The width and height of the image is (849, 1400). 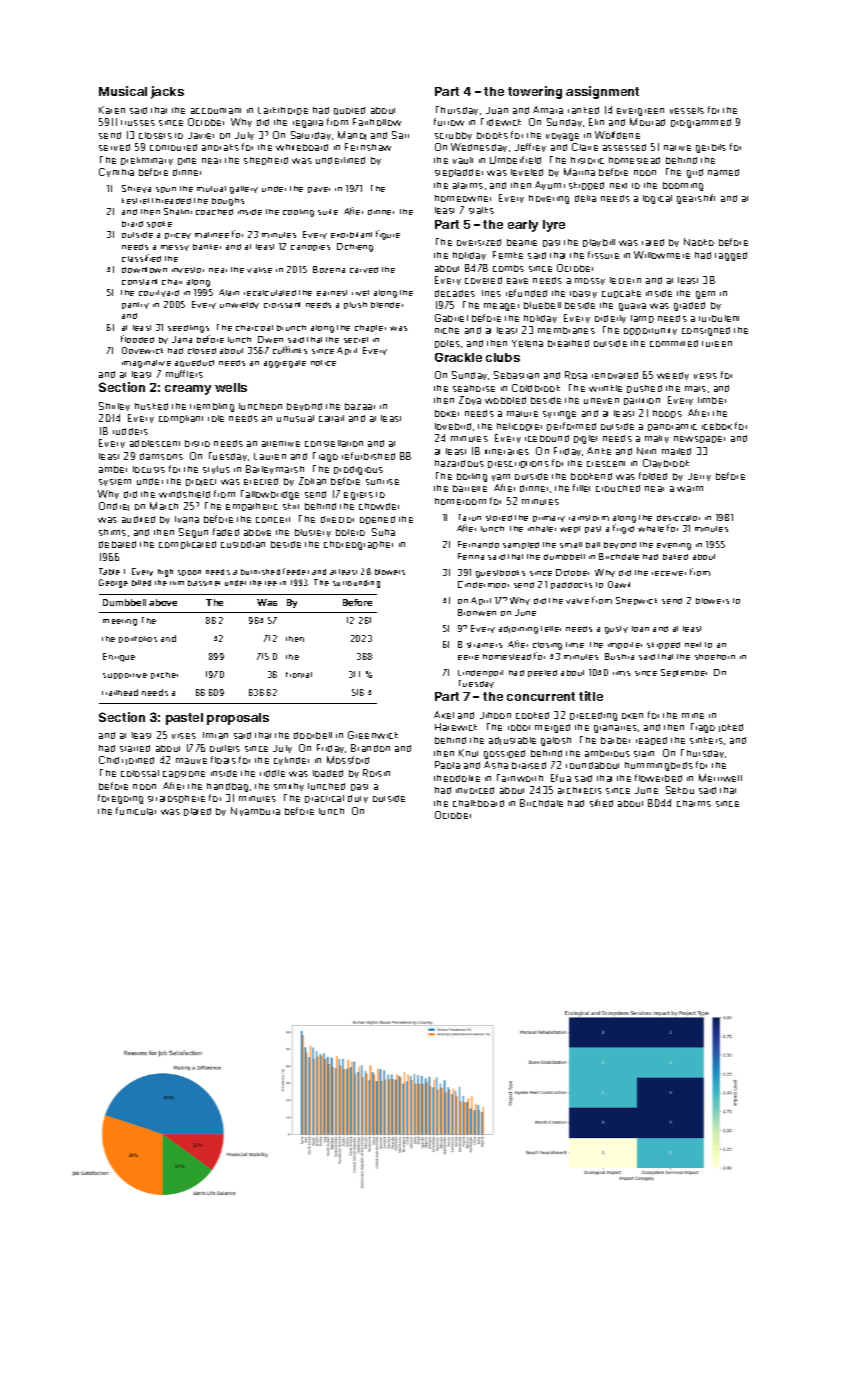 I want to click on jacks, so click(x=167, y=92).
